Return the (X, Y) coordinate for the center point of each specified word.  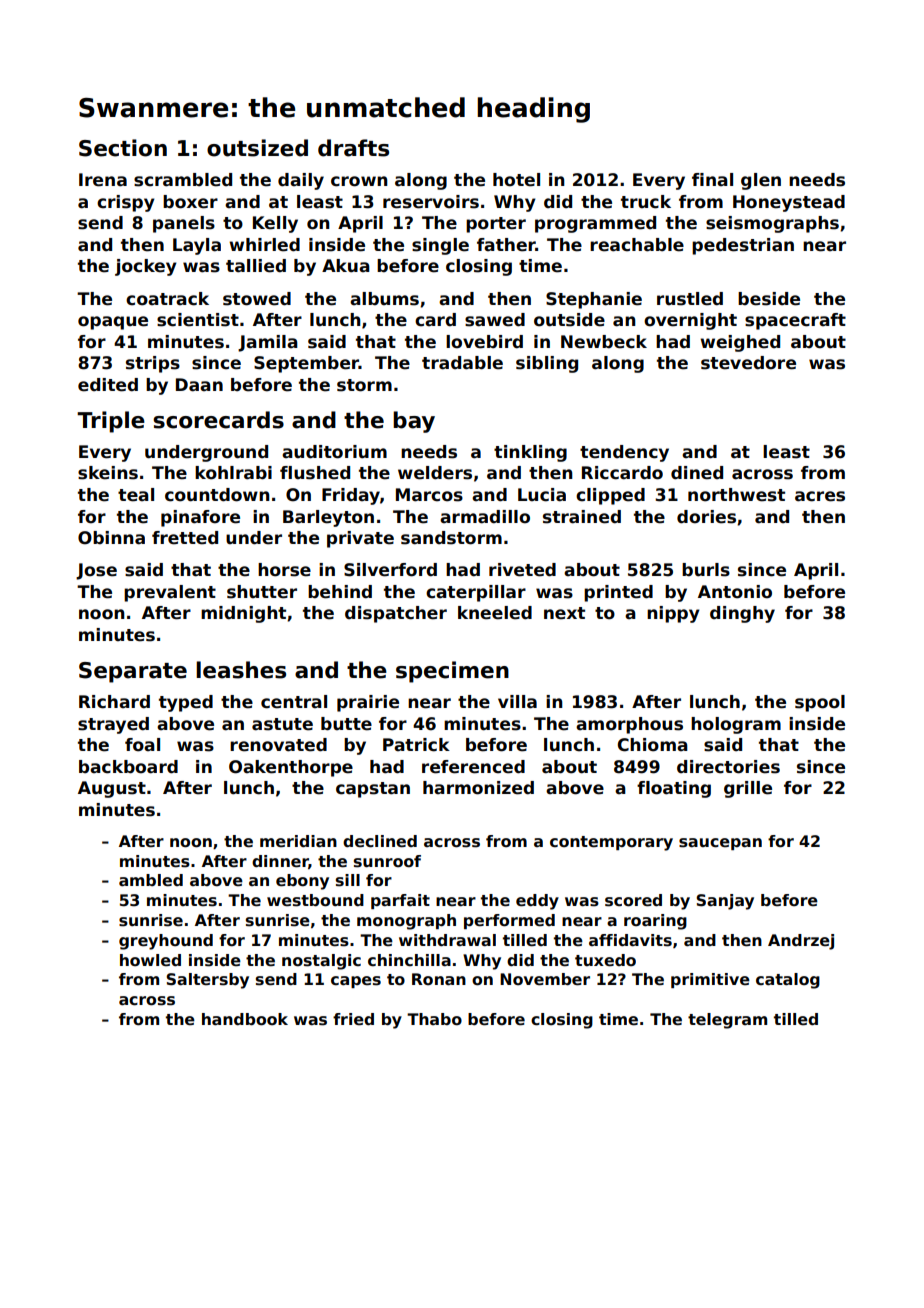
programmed (595, 224)
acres (820, 496)
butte (346, 724)
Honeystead (789, 203)
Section (123, 148)
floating (674, 789)
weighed (740, 343)
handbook (245, 1019)
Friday (351, 496)
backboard (128, 767)
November (545, 979)
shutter (262, 592)
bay (414, 422)
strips (153, 364)
